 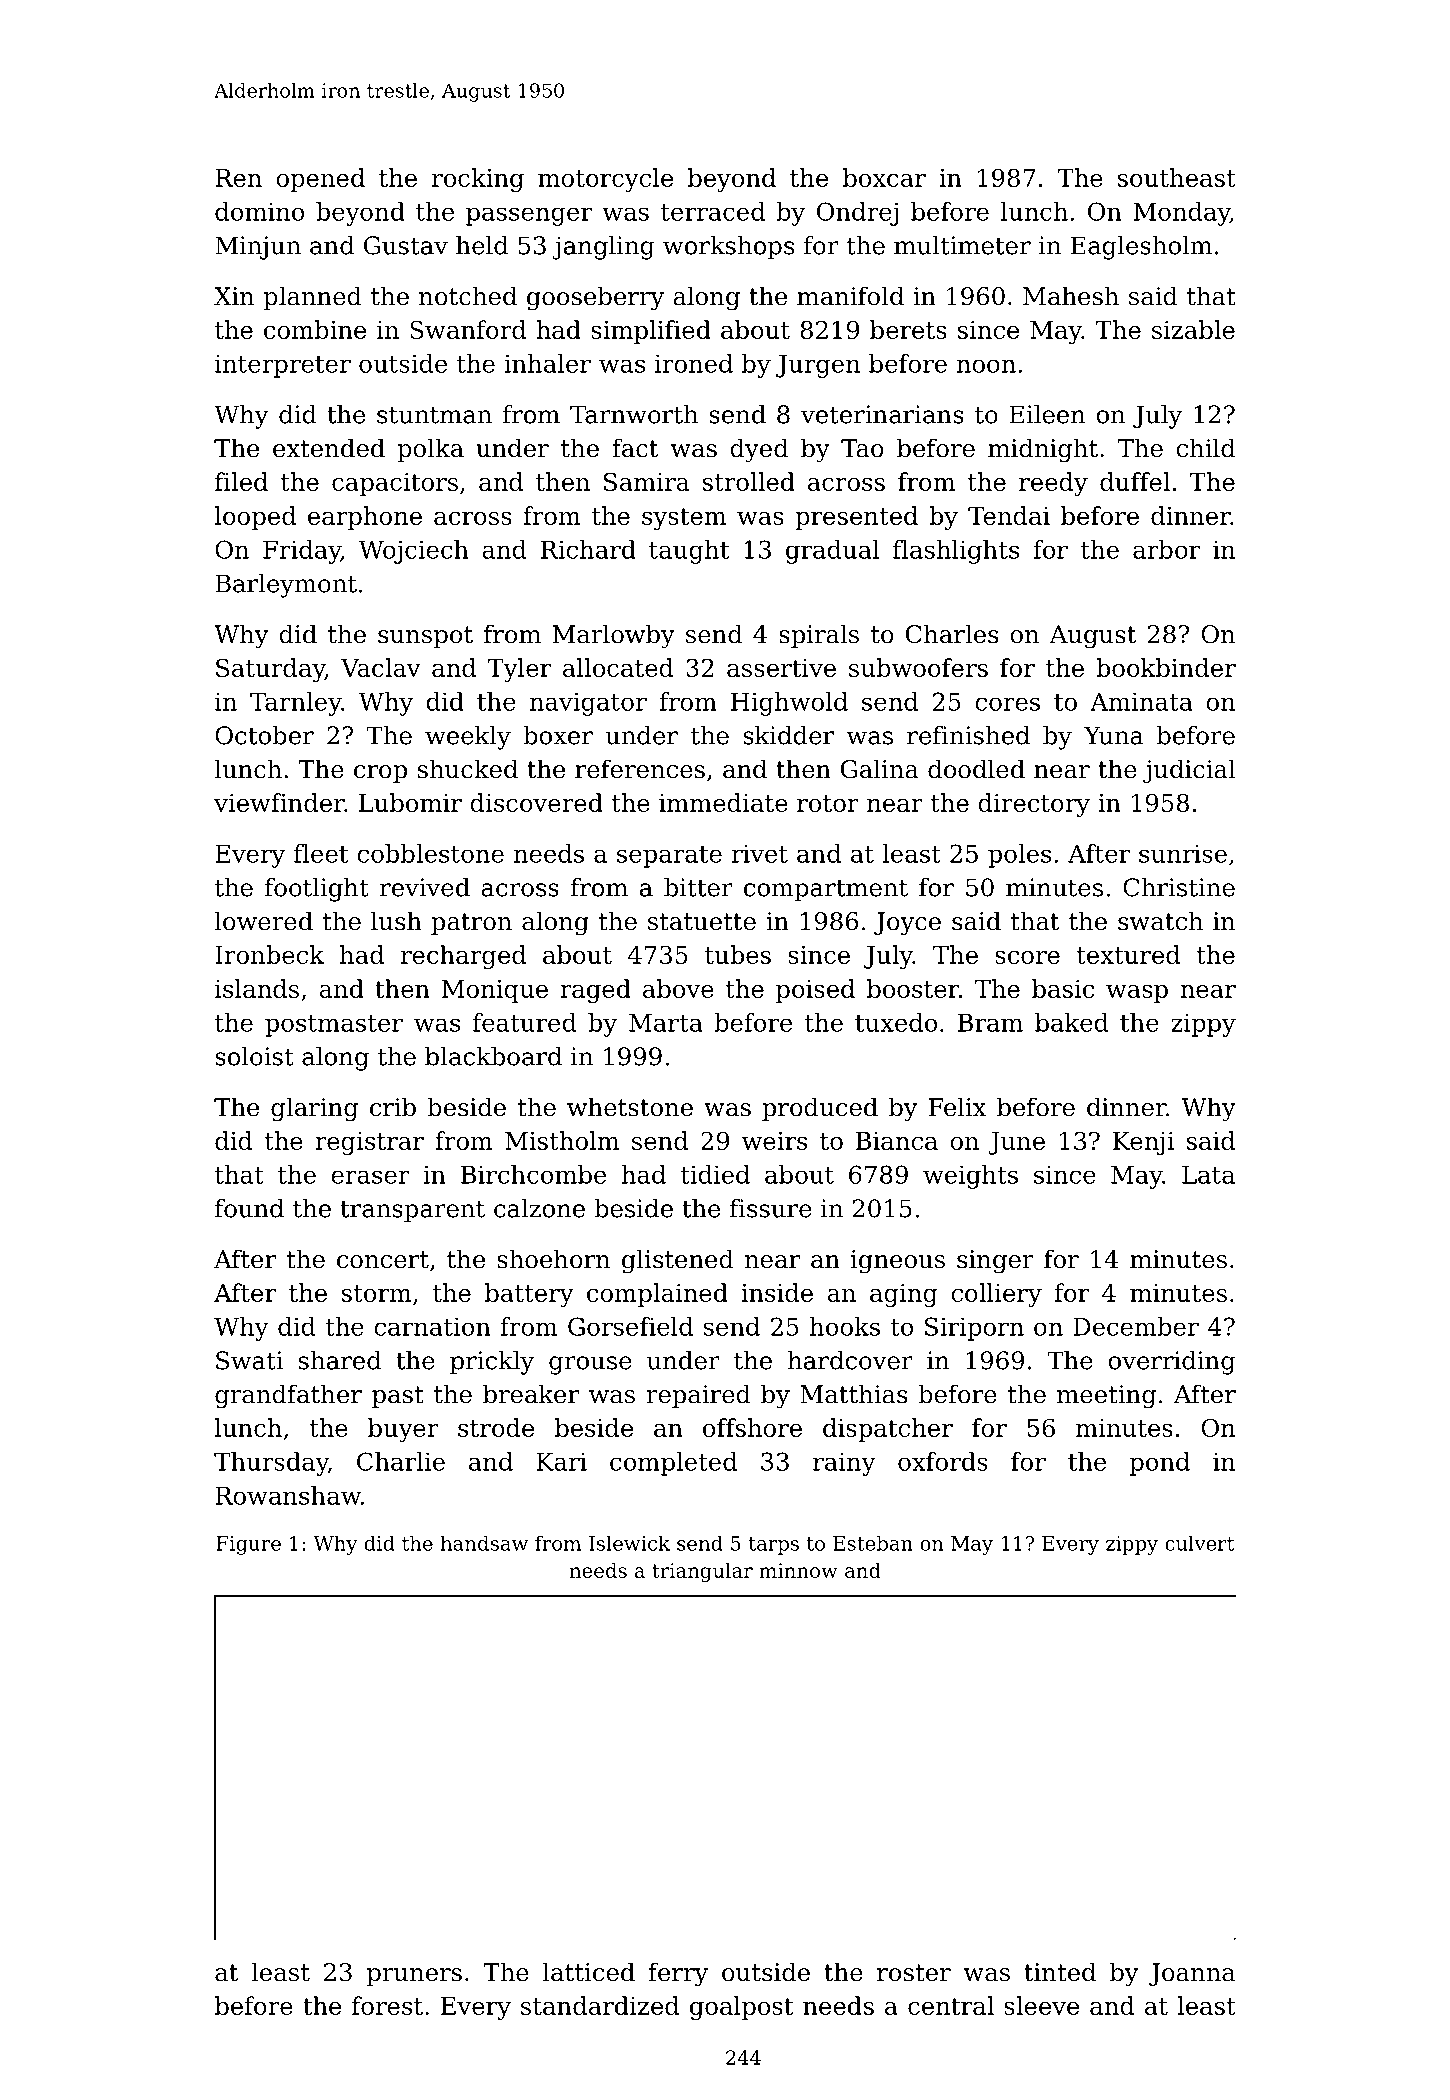 I want to click on skidder, so click(x=788, y=735).
